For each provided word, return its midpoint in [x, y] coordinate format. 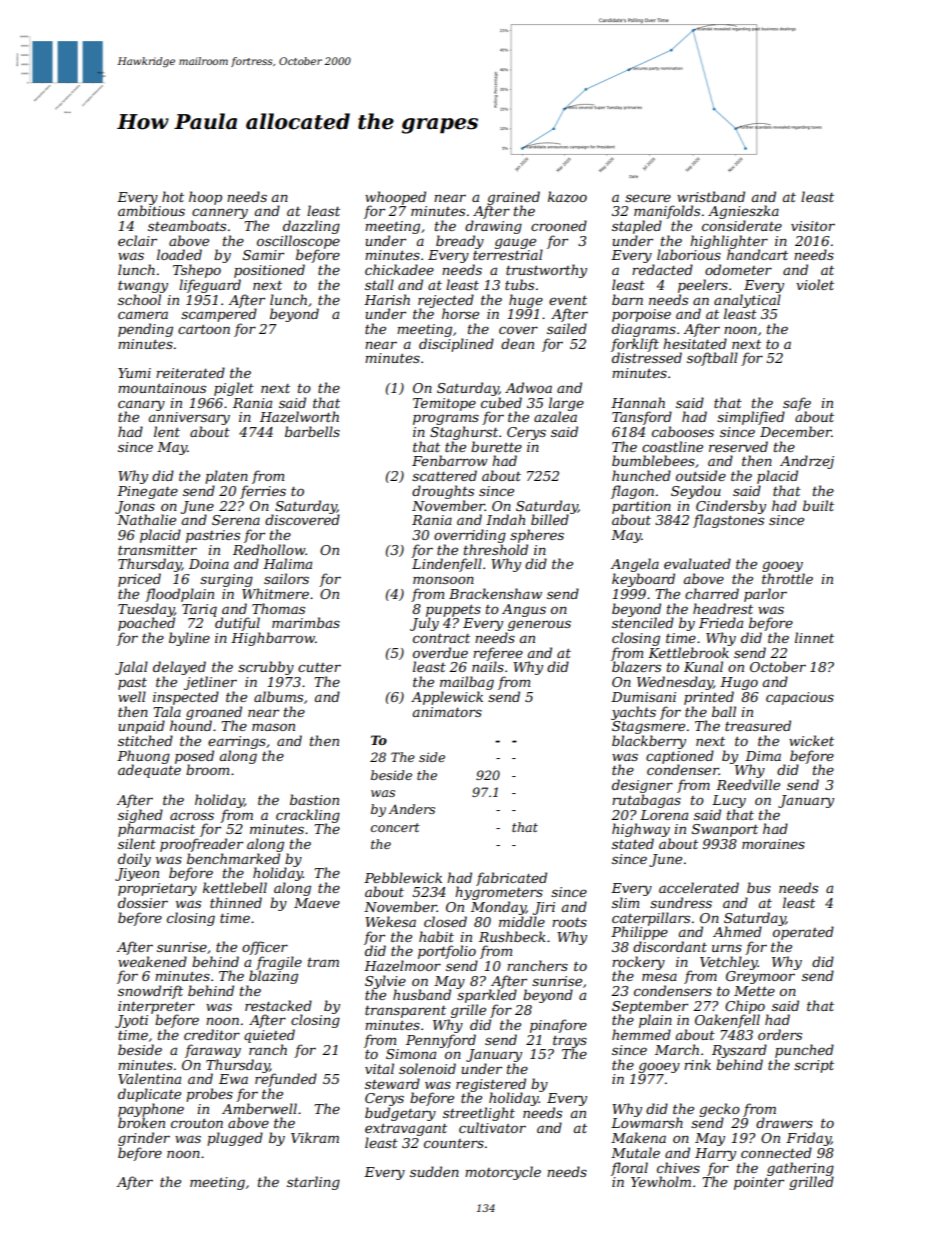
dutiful [237, 624]
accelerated [699, 887]
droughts [443, 492]
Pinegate [147, 492]
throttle [787, 578]
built [818, 505]
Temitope [444, 404]
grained [513, 198]
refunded [286, 1080]
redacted [662, 269]
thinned [236, 902]
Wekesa [390, 921]
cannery [220, 213]
